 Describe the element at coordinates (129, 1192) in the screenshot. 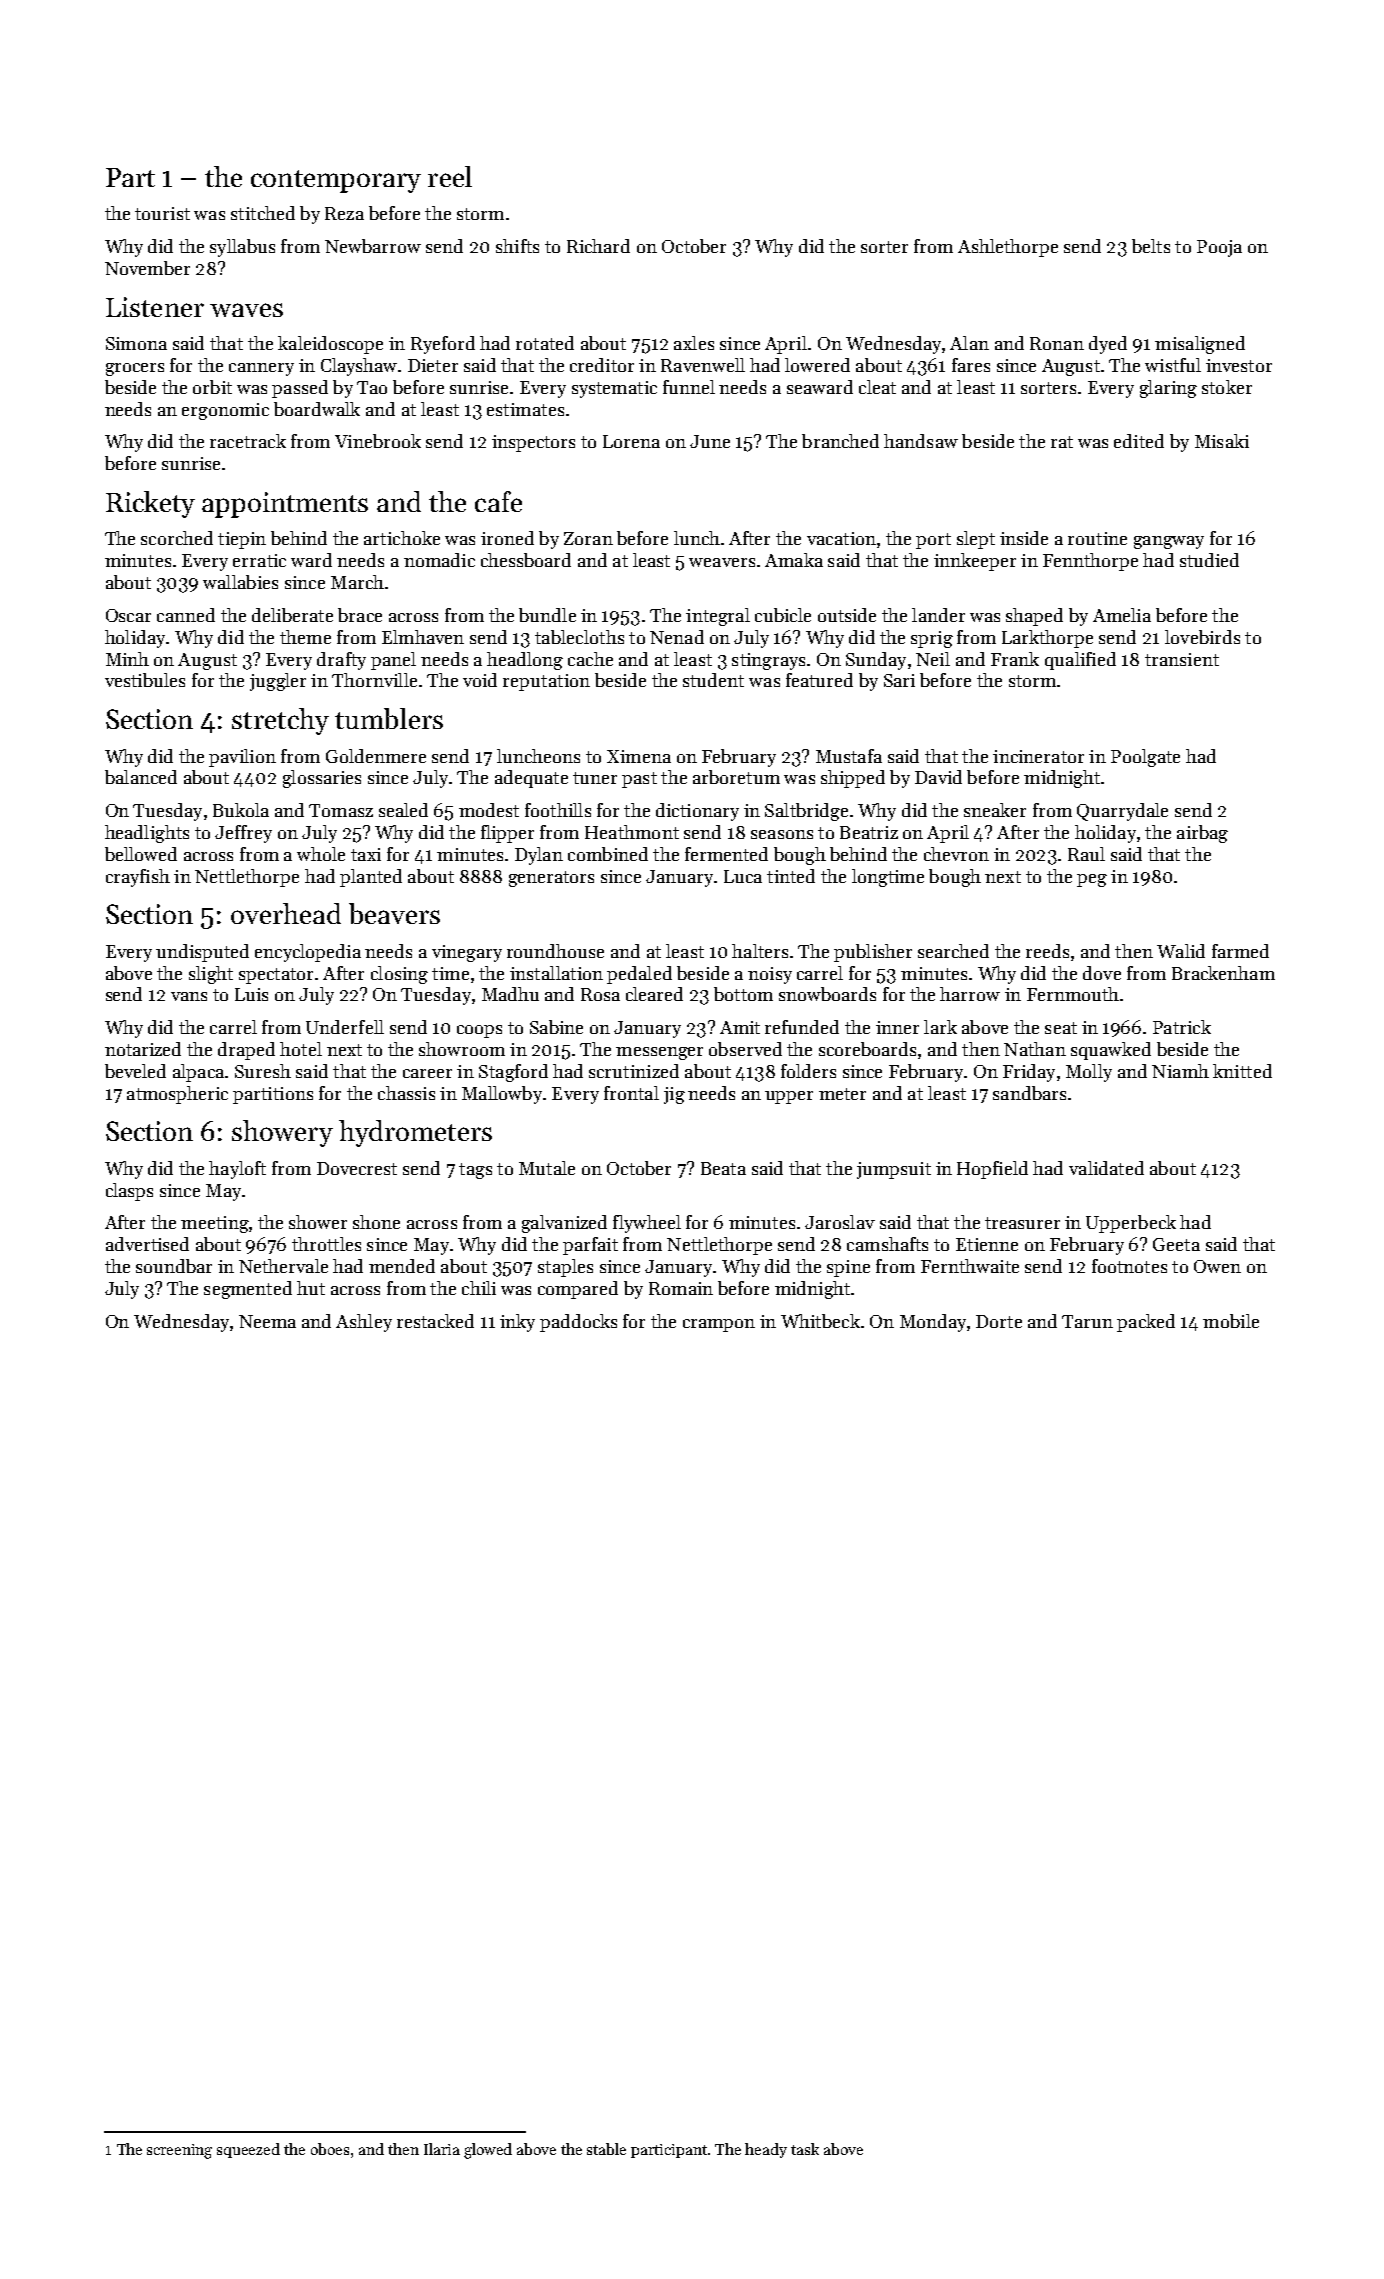

I see `clasps` at that location.
